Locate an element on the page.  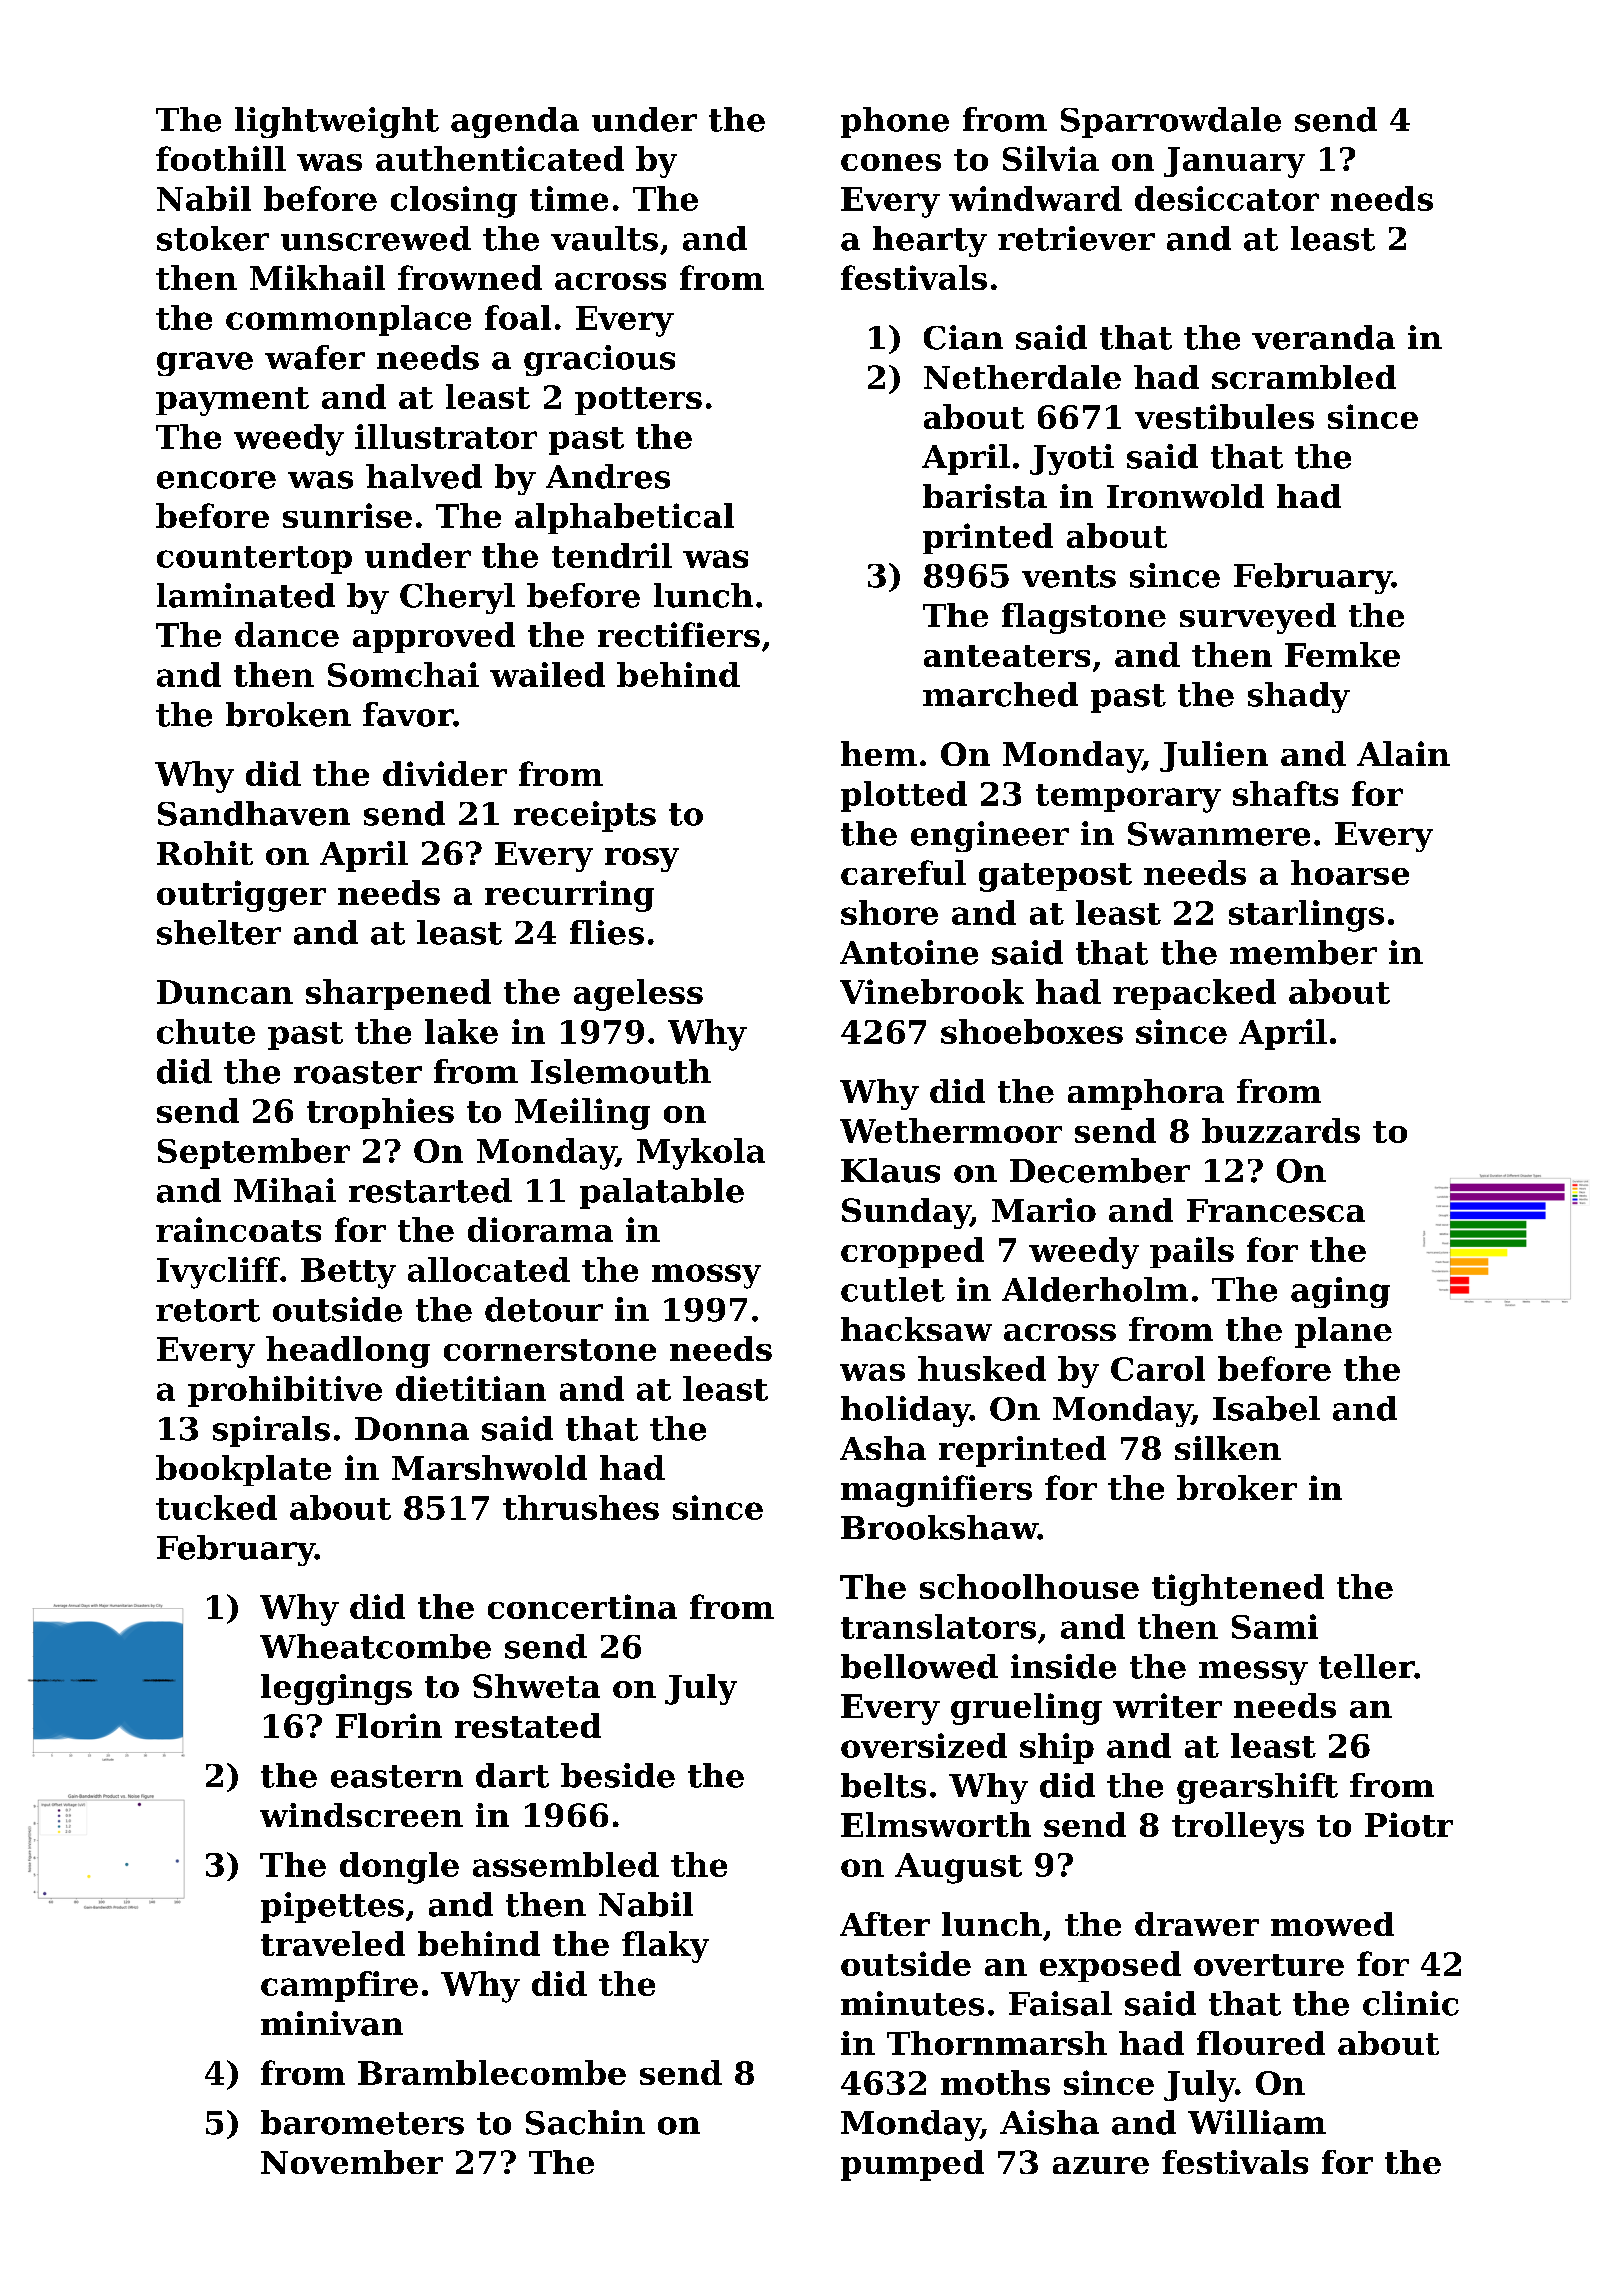
concertina is located at coordinates (582, 1606).
